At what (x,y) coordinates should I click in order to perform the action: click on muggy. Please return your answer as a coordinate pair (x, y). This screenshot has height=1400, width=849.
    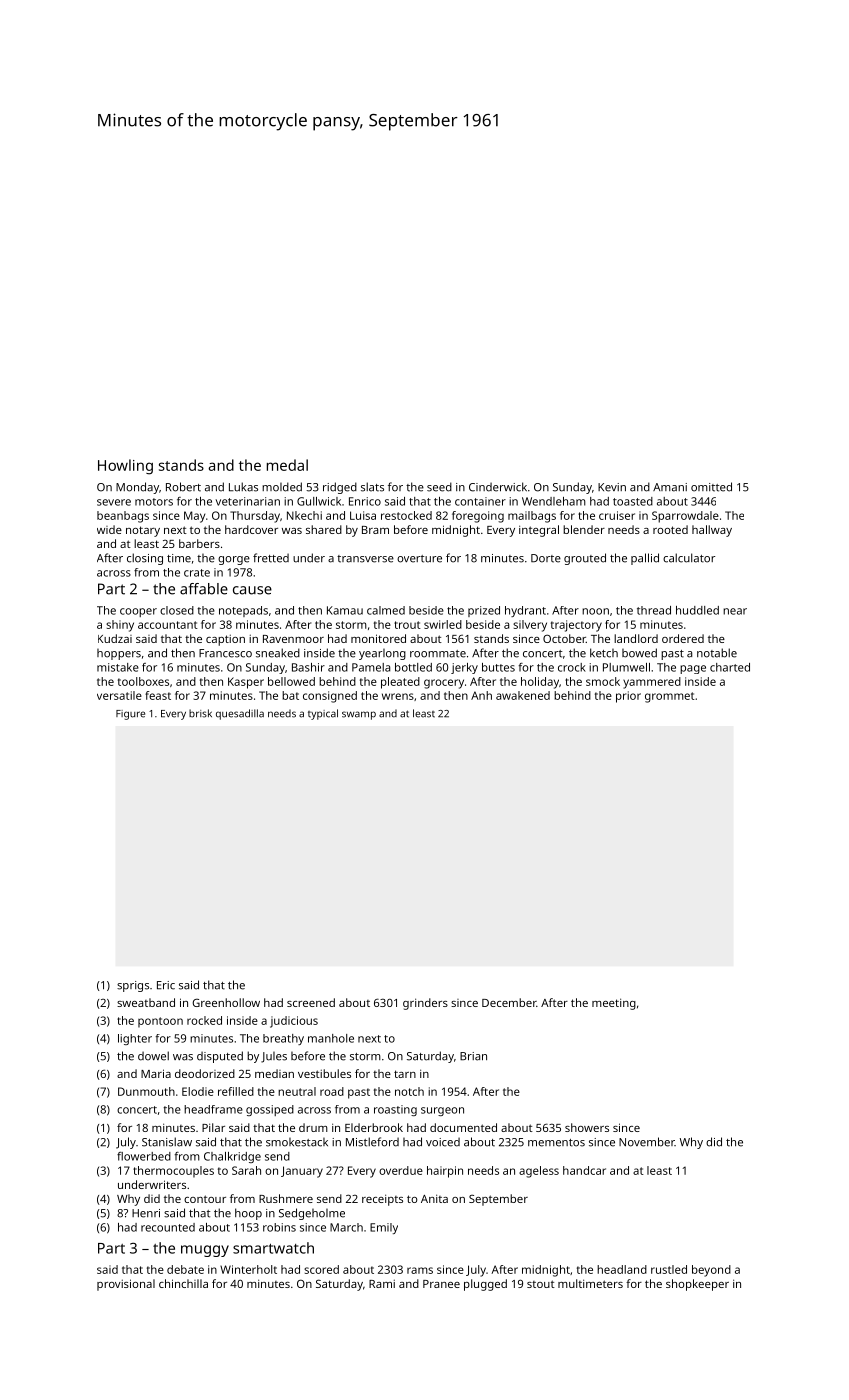
    Looking at the image, I should click on (205, 1251).
